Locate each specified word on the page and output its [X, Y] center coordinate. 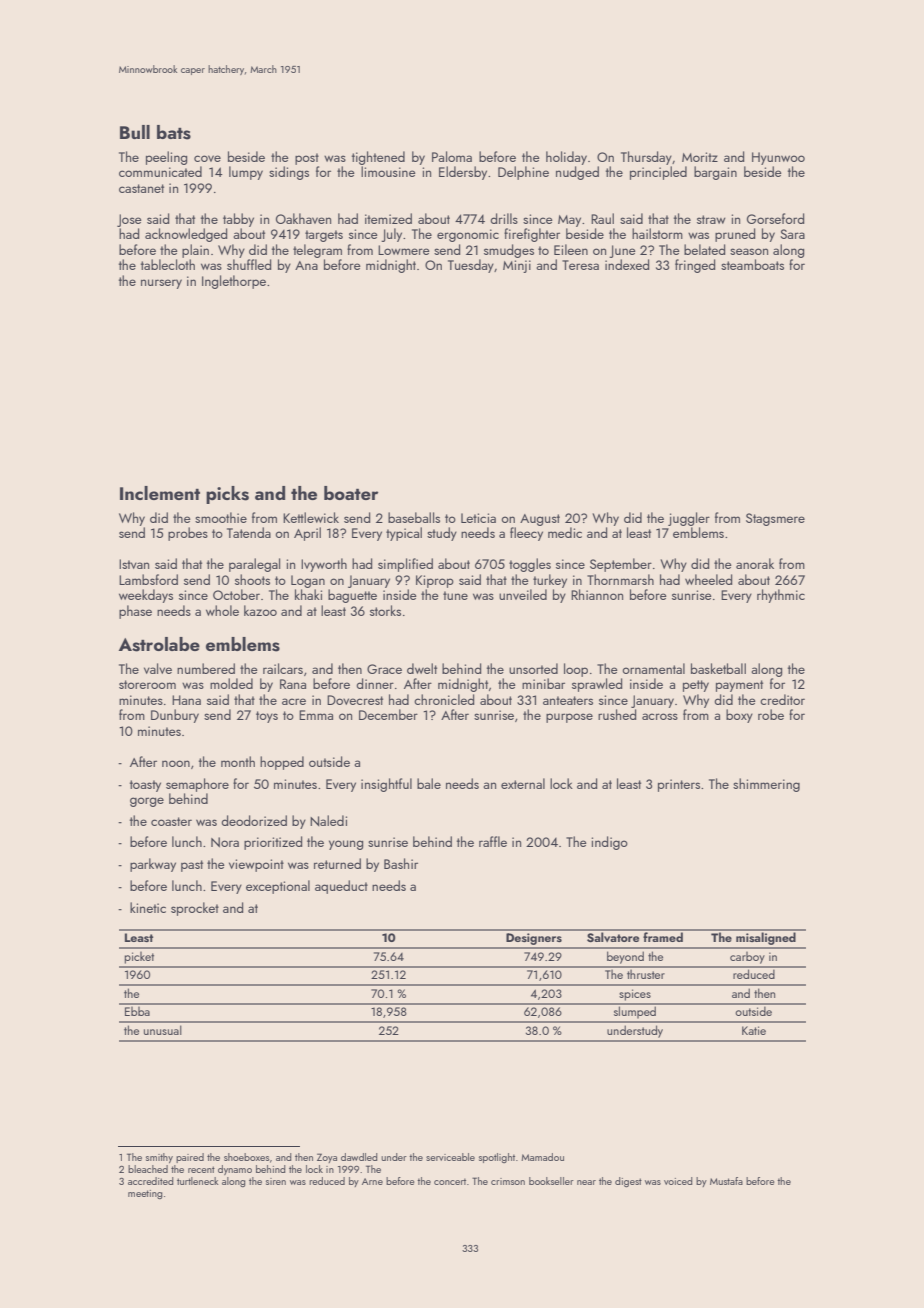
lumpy [246, 173]
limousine [388, 171]
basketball [718, 668]
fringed [695, 266]
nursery [161, 284]
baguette [352, 596]
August [540, 520]
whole [222, 610]
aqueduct [341, 887]
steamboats [752, 264]
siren [276, 1181]
